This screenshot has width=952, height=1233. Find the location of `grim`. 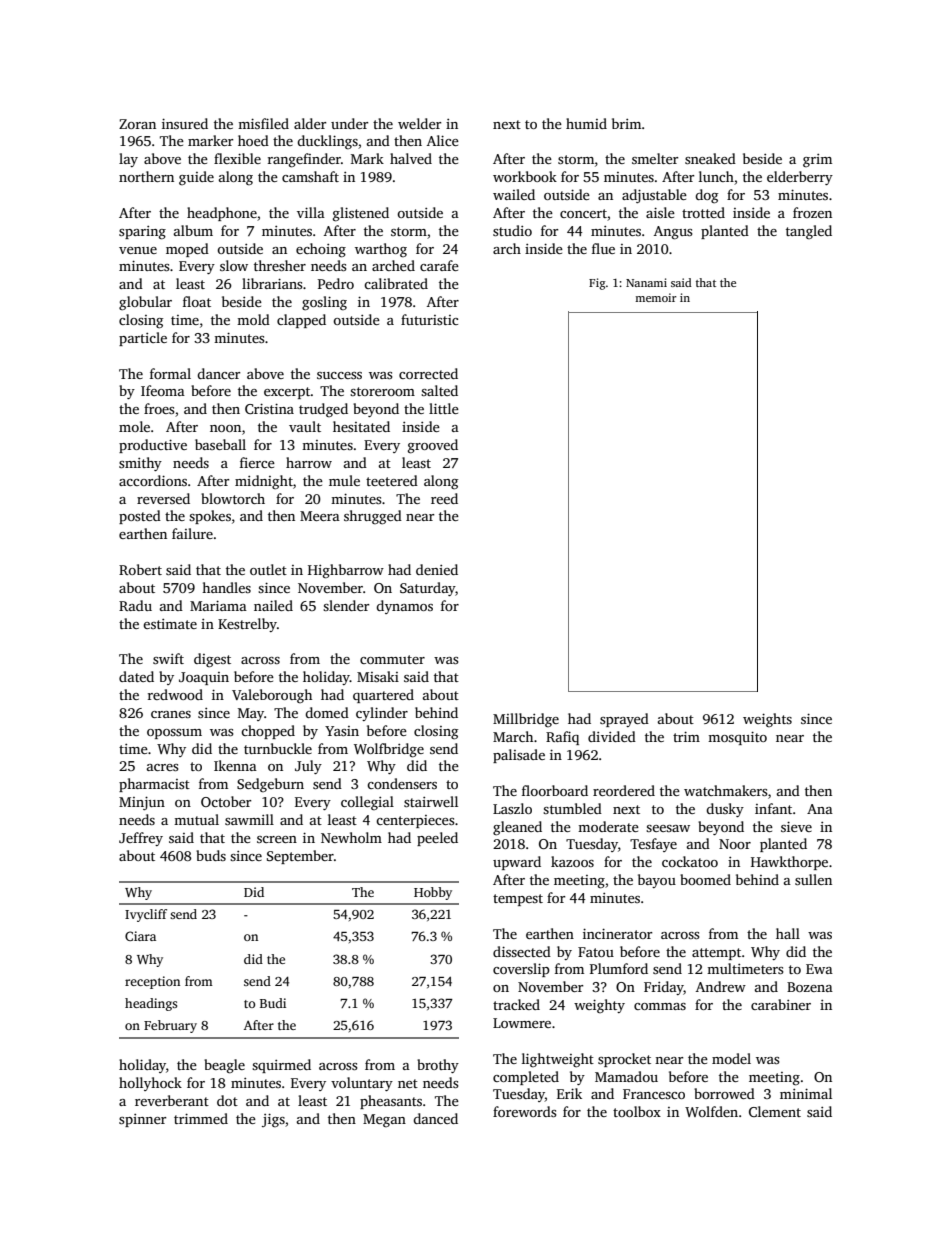

grim is located at coordinates (817, 161).
